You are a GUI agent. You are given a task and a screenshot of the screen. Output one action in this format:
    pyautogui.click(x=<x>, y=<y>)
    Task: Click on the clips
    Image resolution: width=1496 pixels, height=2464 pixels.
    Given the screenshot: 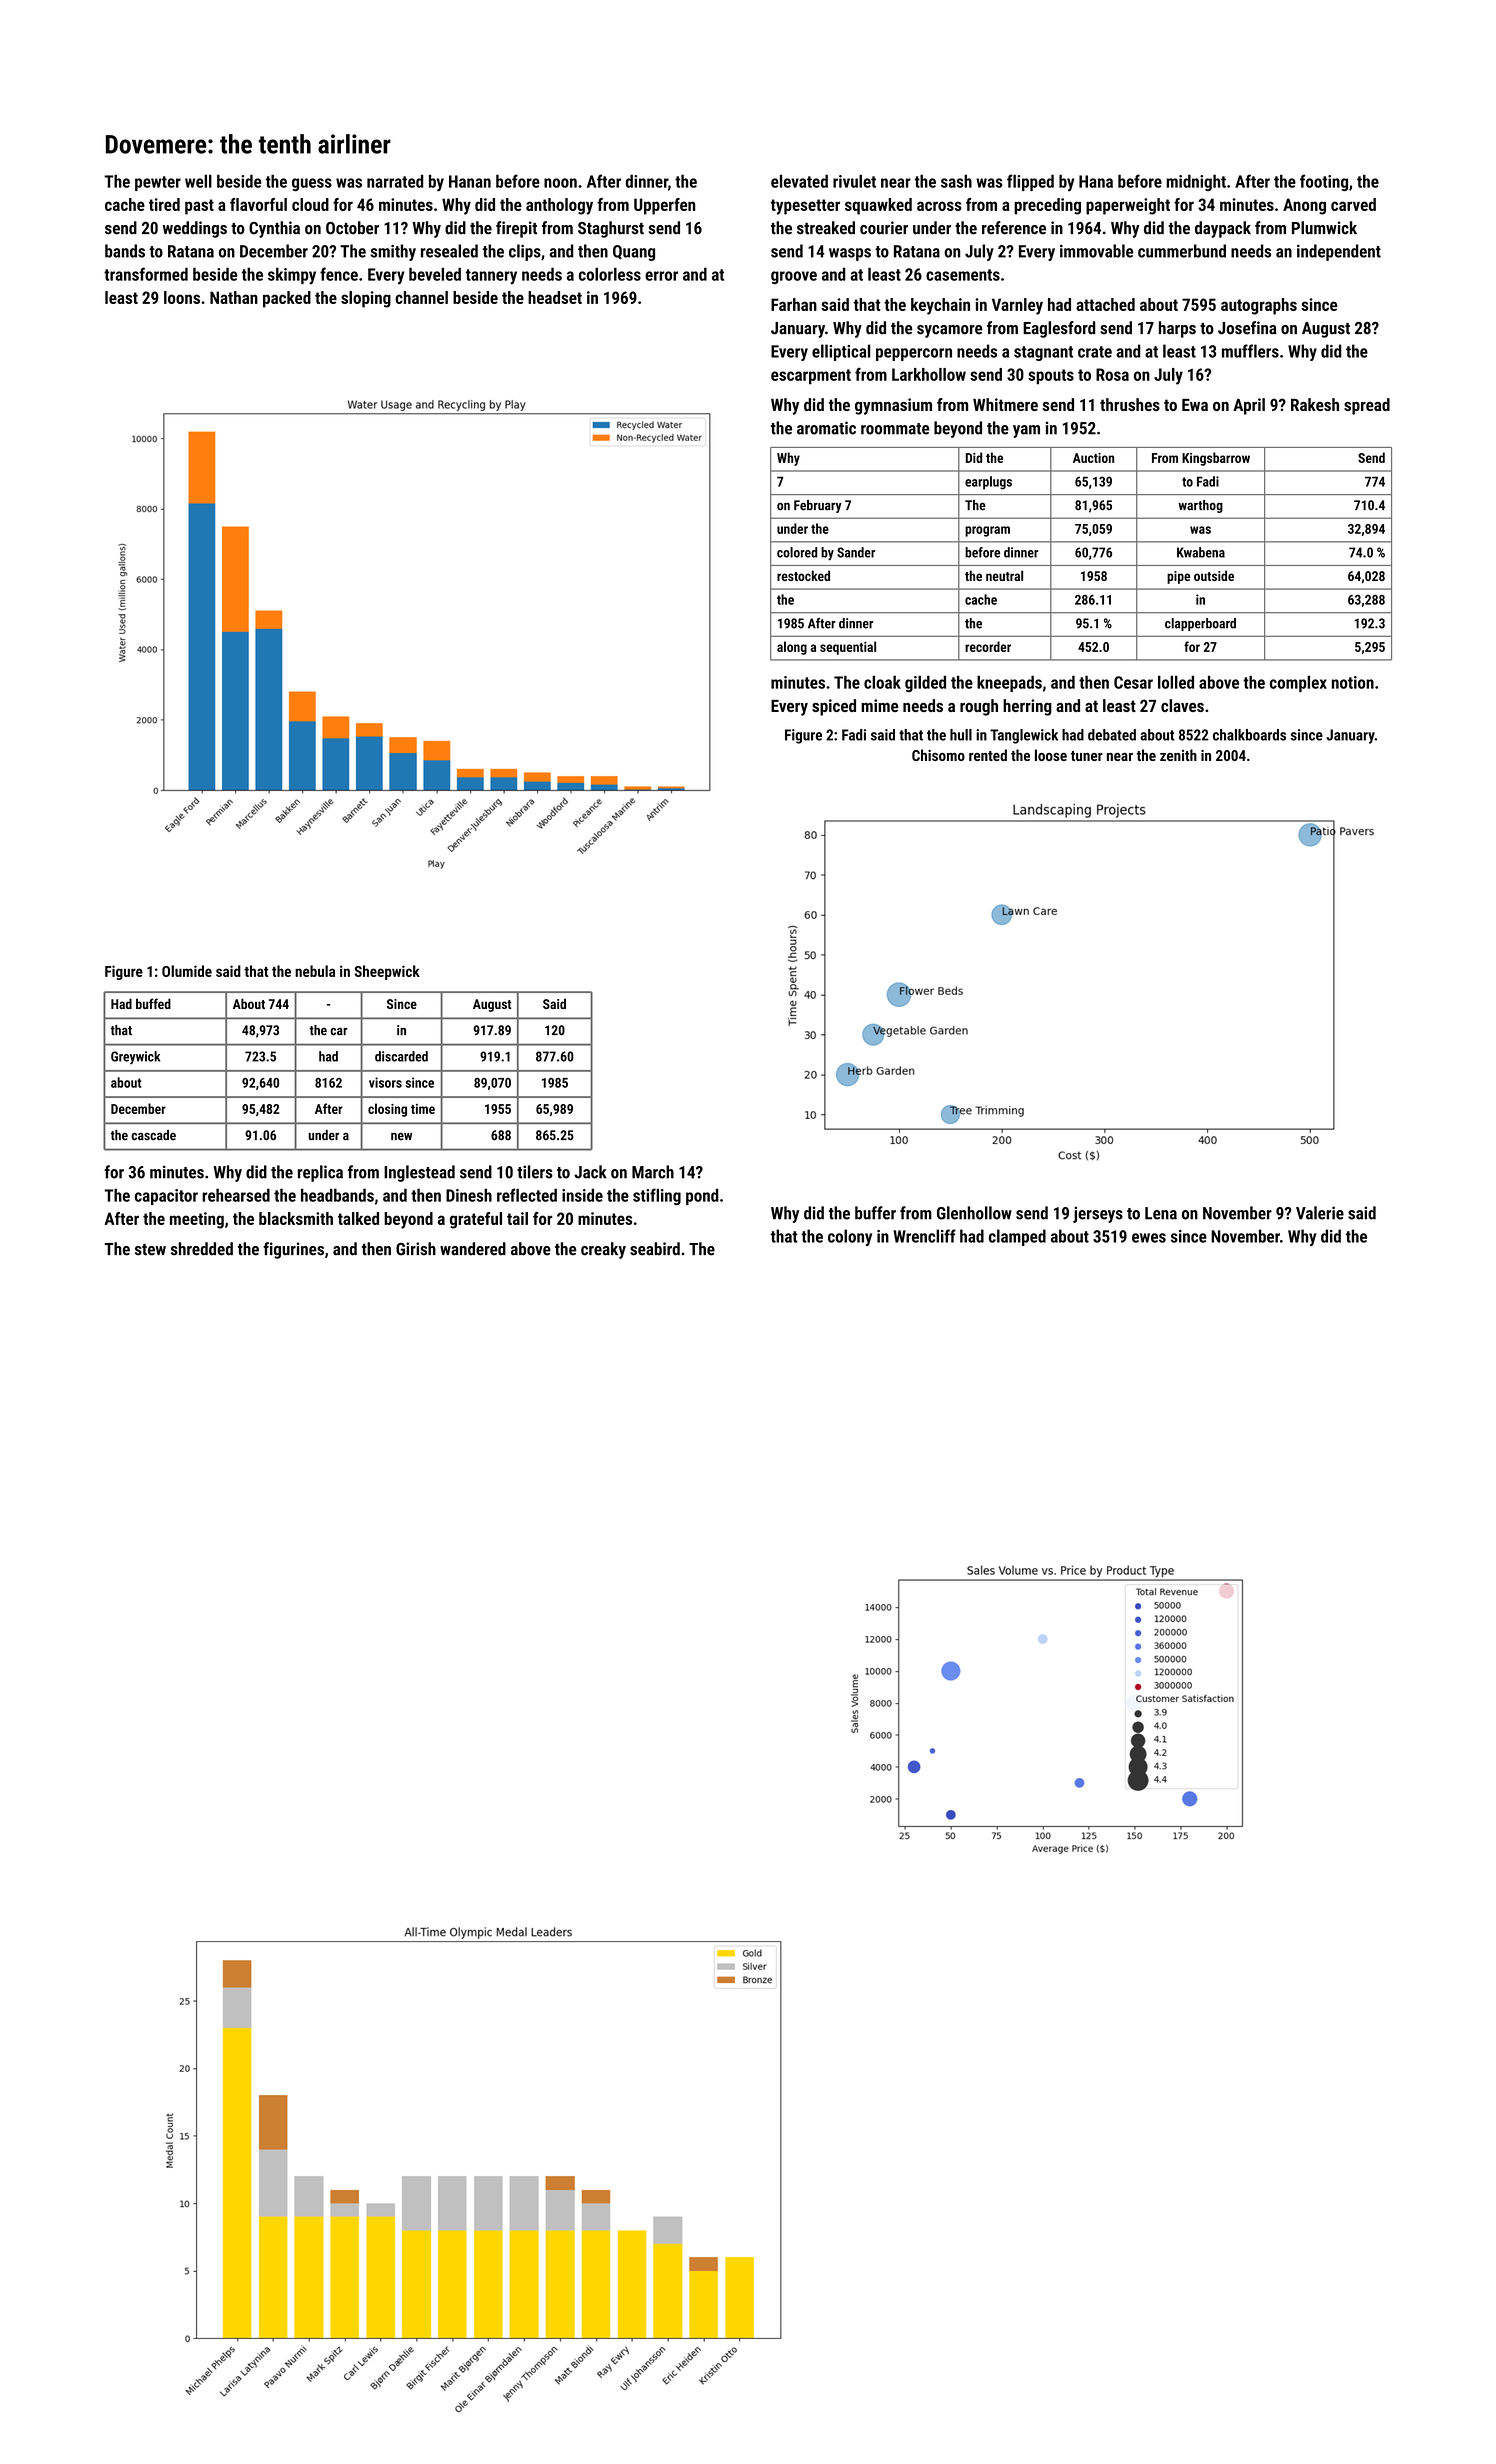 What is the action you would take?
    pyautogui.click(x=525, y=252)
